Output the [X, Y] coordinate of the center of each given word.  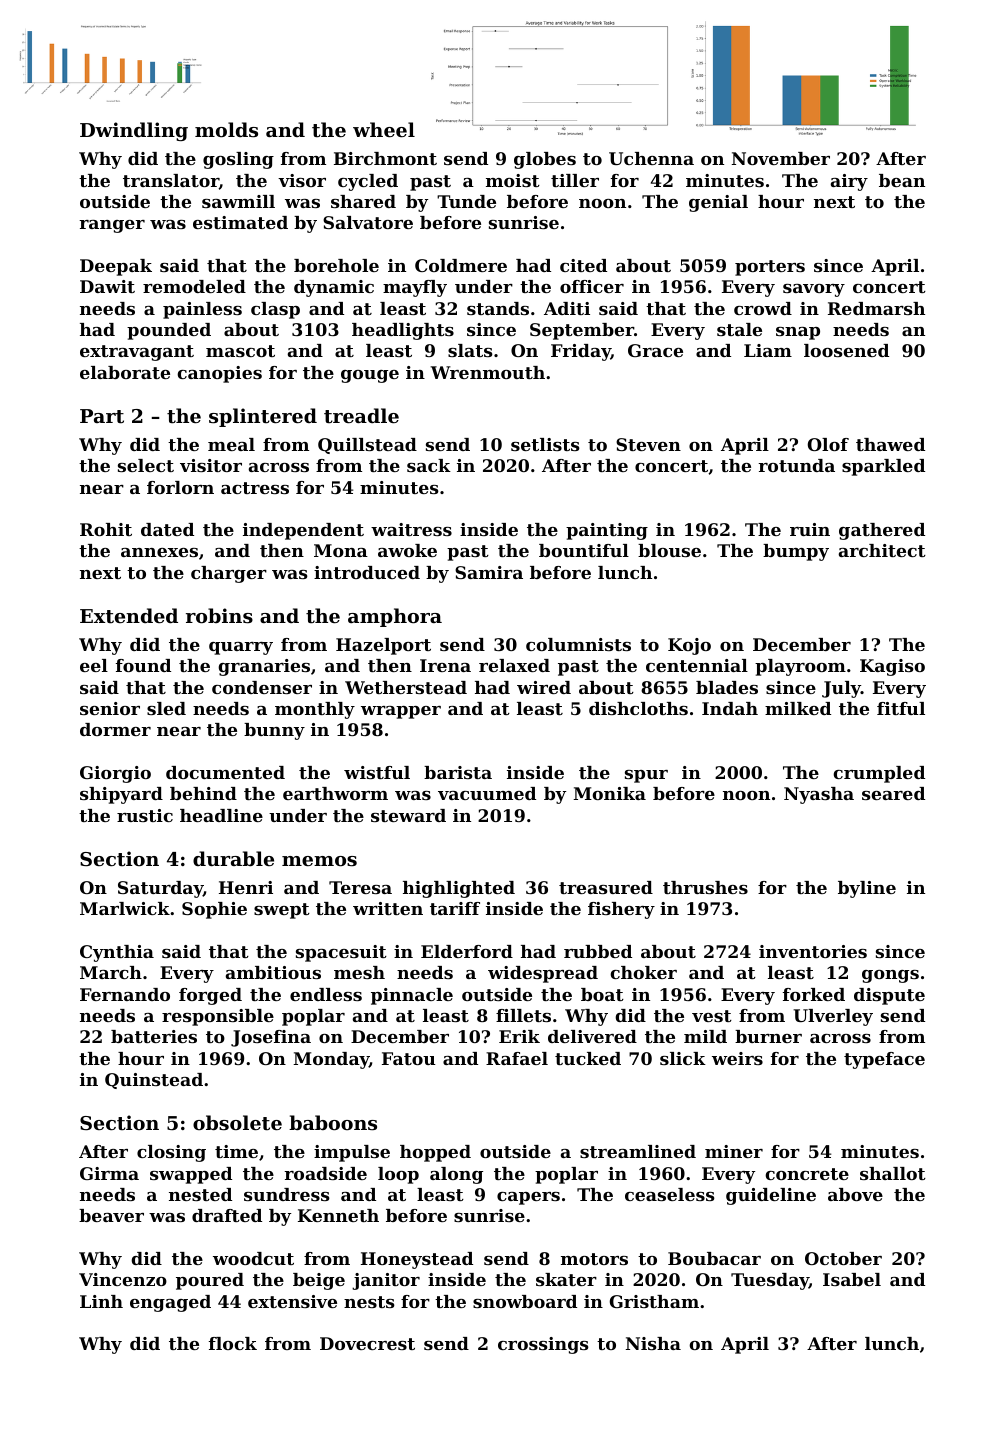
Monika [609, 793]
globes [545, 160]
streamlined [638, 1151]
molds [226, 130]
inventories [813, 951]
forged [210, 996]
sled [166, 708]
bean [902, 180]
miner [734, 1151]
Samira [489, 572]
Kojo [689, 646]
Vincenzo [123, 1279]
